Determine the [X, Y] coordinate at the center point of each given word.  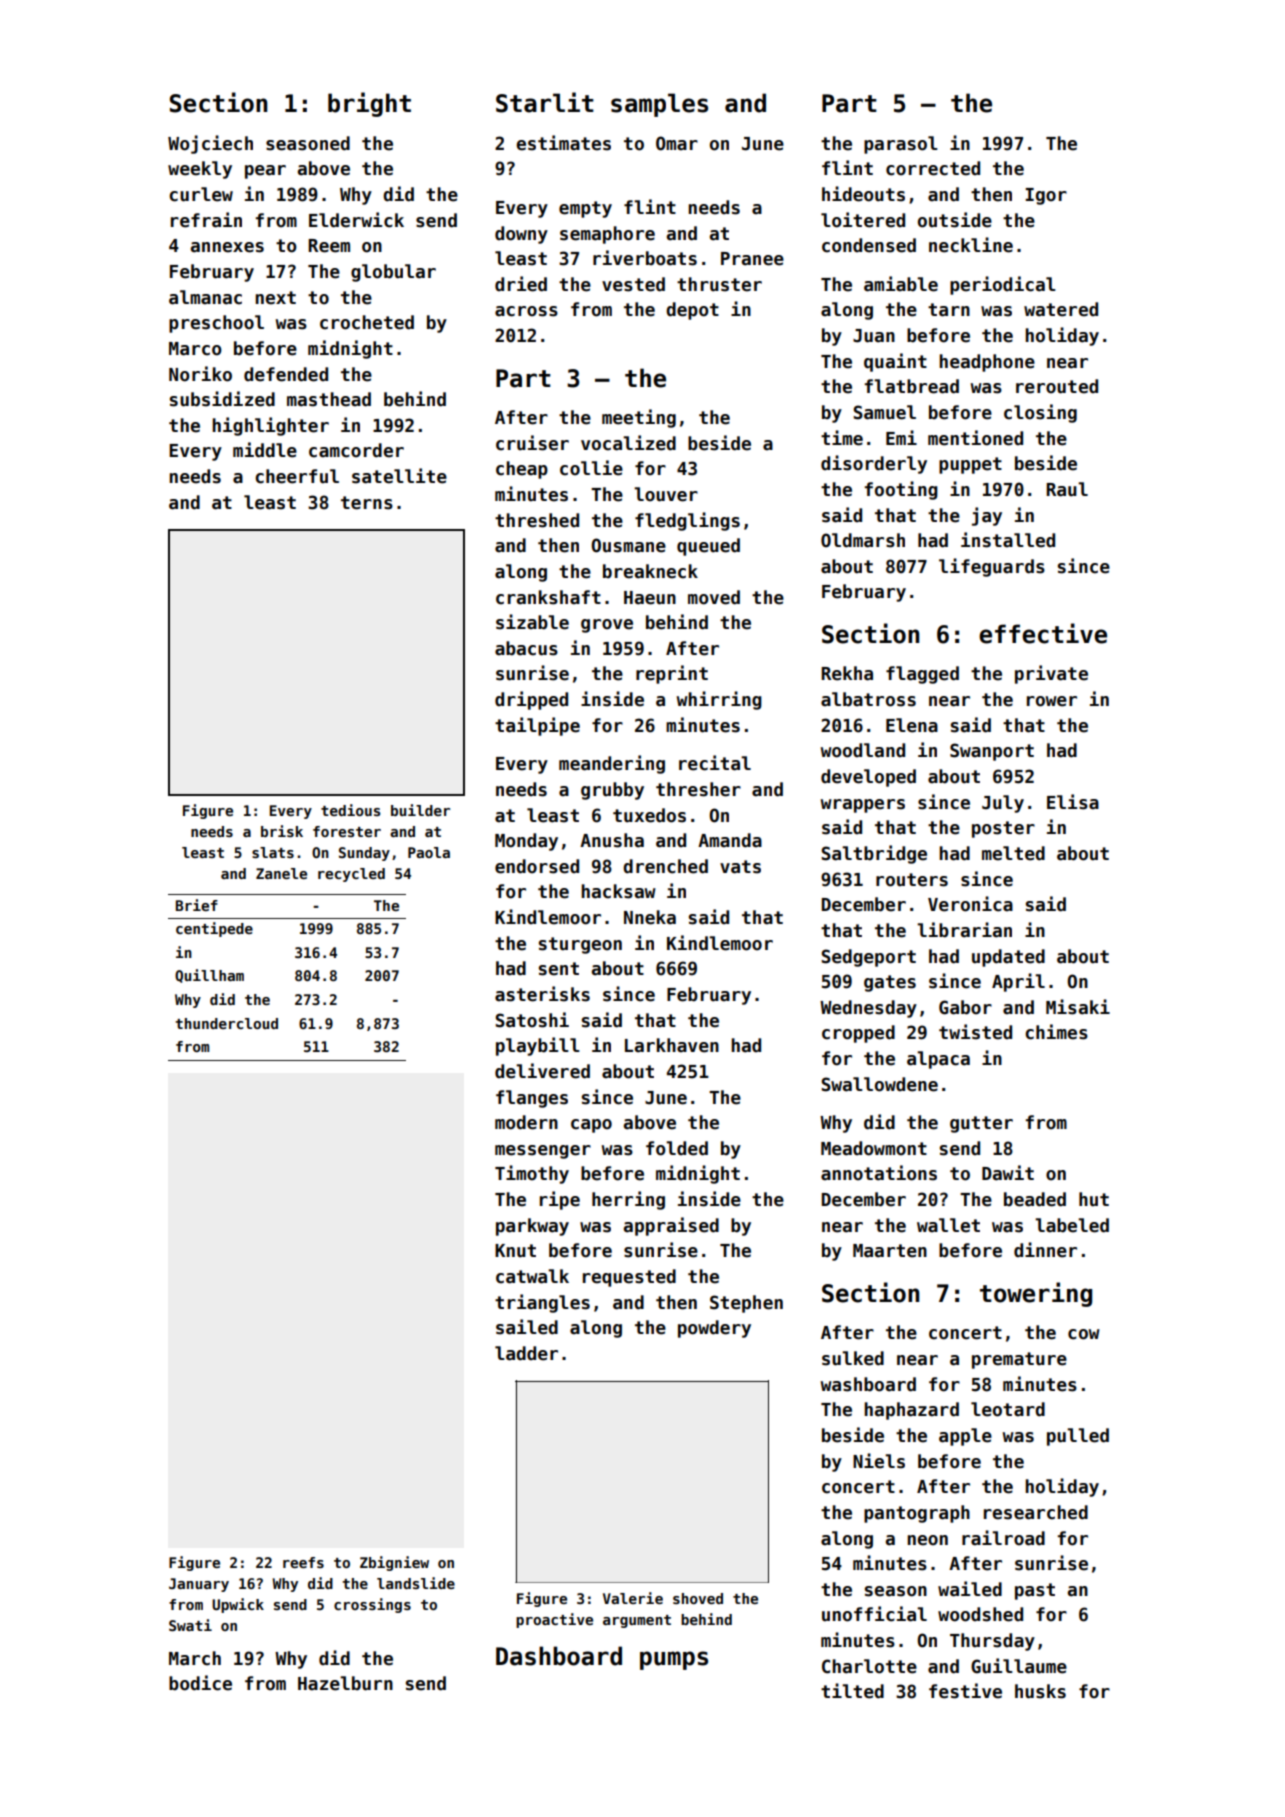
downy [521, 235]
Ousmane [628, 545]
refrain [206, 220]
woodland [863, 750]
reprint [672, 674]
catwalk [532, 1276]
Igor [1046, 196]
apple [965, 1437]
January [199, 1585]
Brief [197, 905]
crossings [372, 1605]
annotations [879, 1173]
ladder [526, 1353]
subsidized [222, 399]
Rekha [847, 673]
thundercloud [226, 1023]
